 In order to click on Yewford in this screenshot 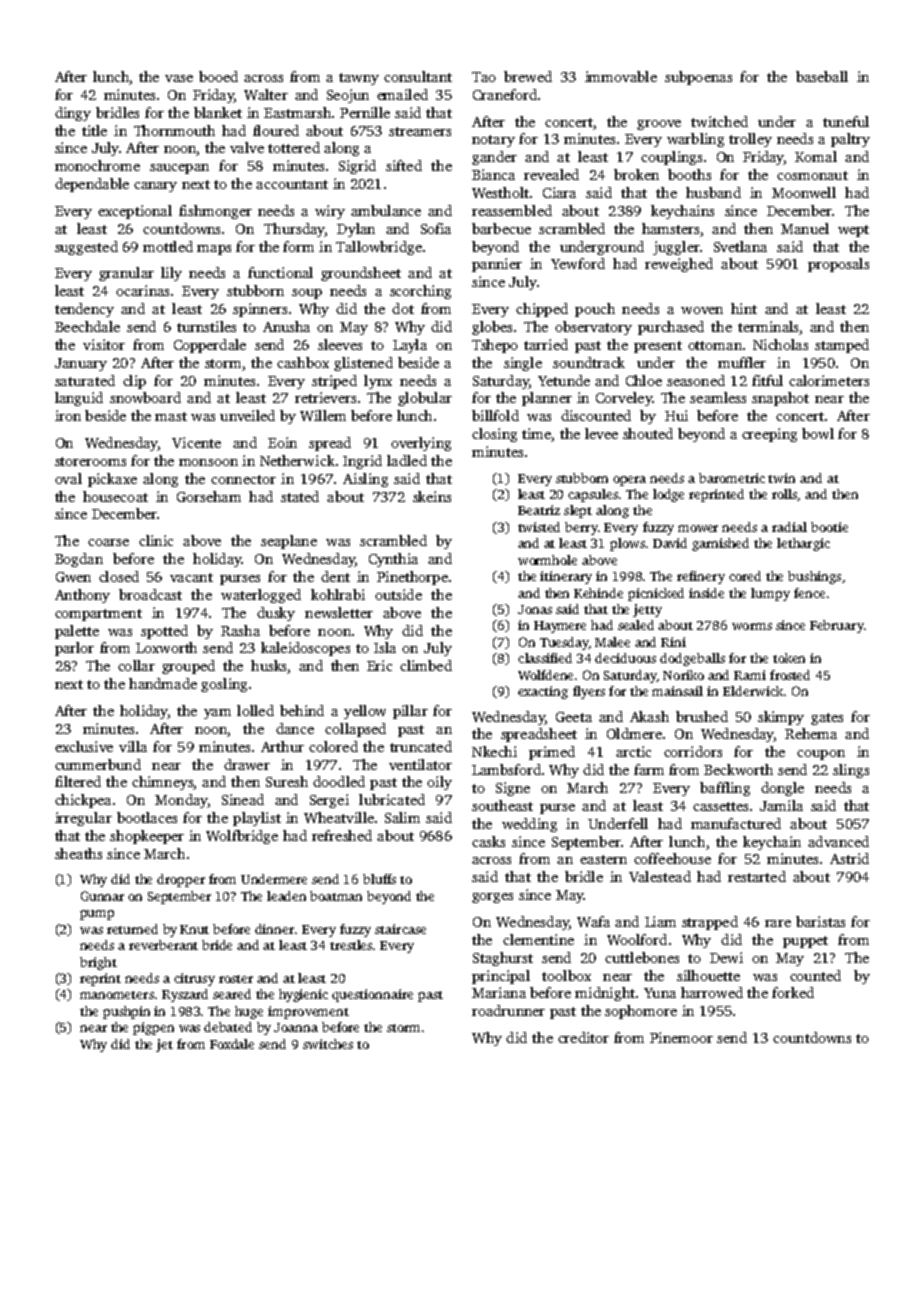, I will do `click(578, 263)`.
